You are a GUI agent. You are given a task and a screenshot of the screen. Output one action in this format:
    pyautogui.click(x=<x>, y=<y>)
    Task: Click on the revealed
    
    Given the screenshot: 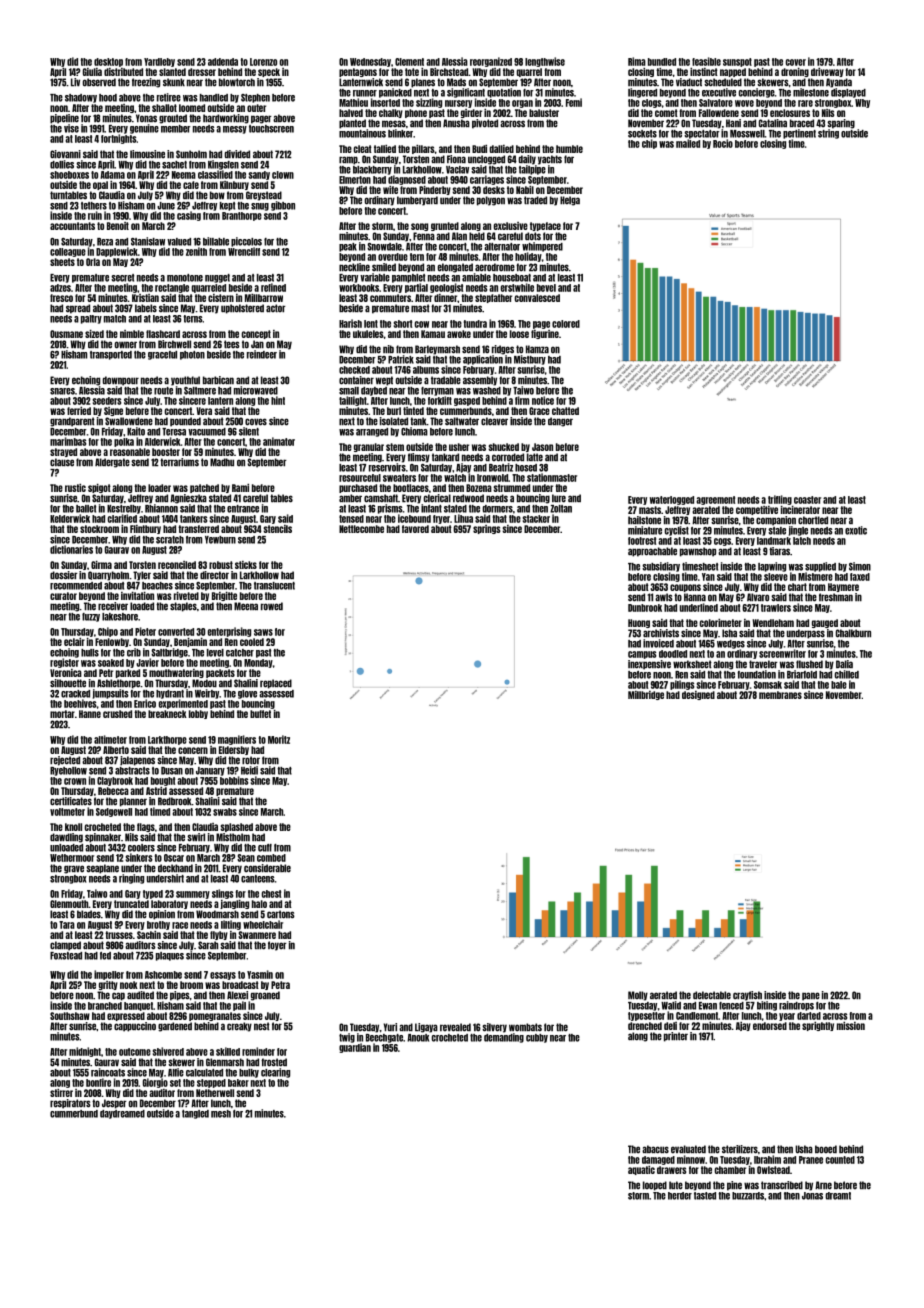 What is the action you would take?
    pyautogui.click(x=455, y=1027)
